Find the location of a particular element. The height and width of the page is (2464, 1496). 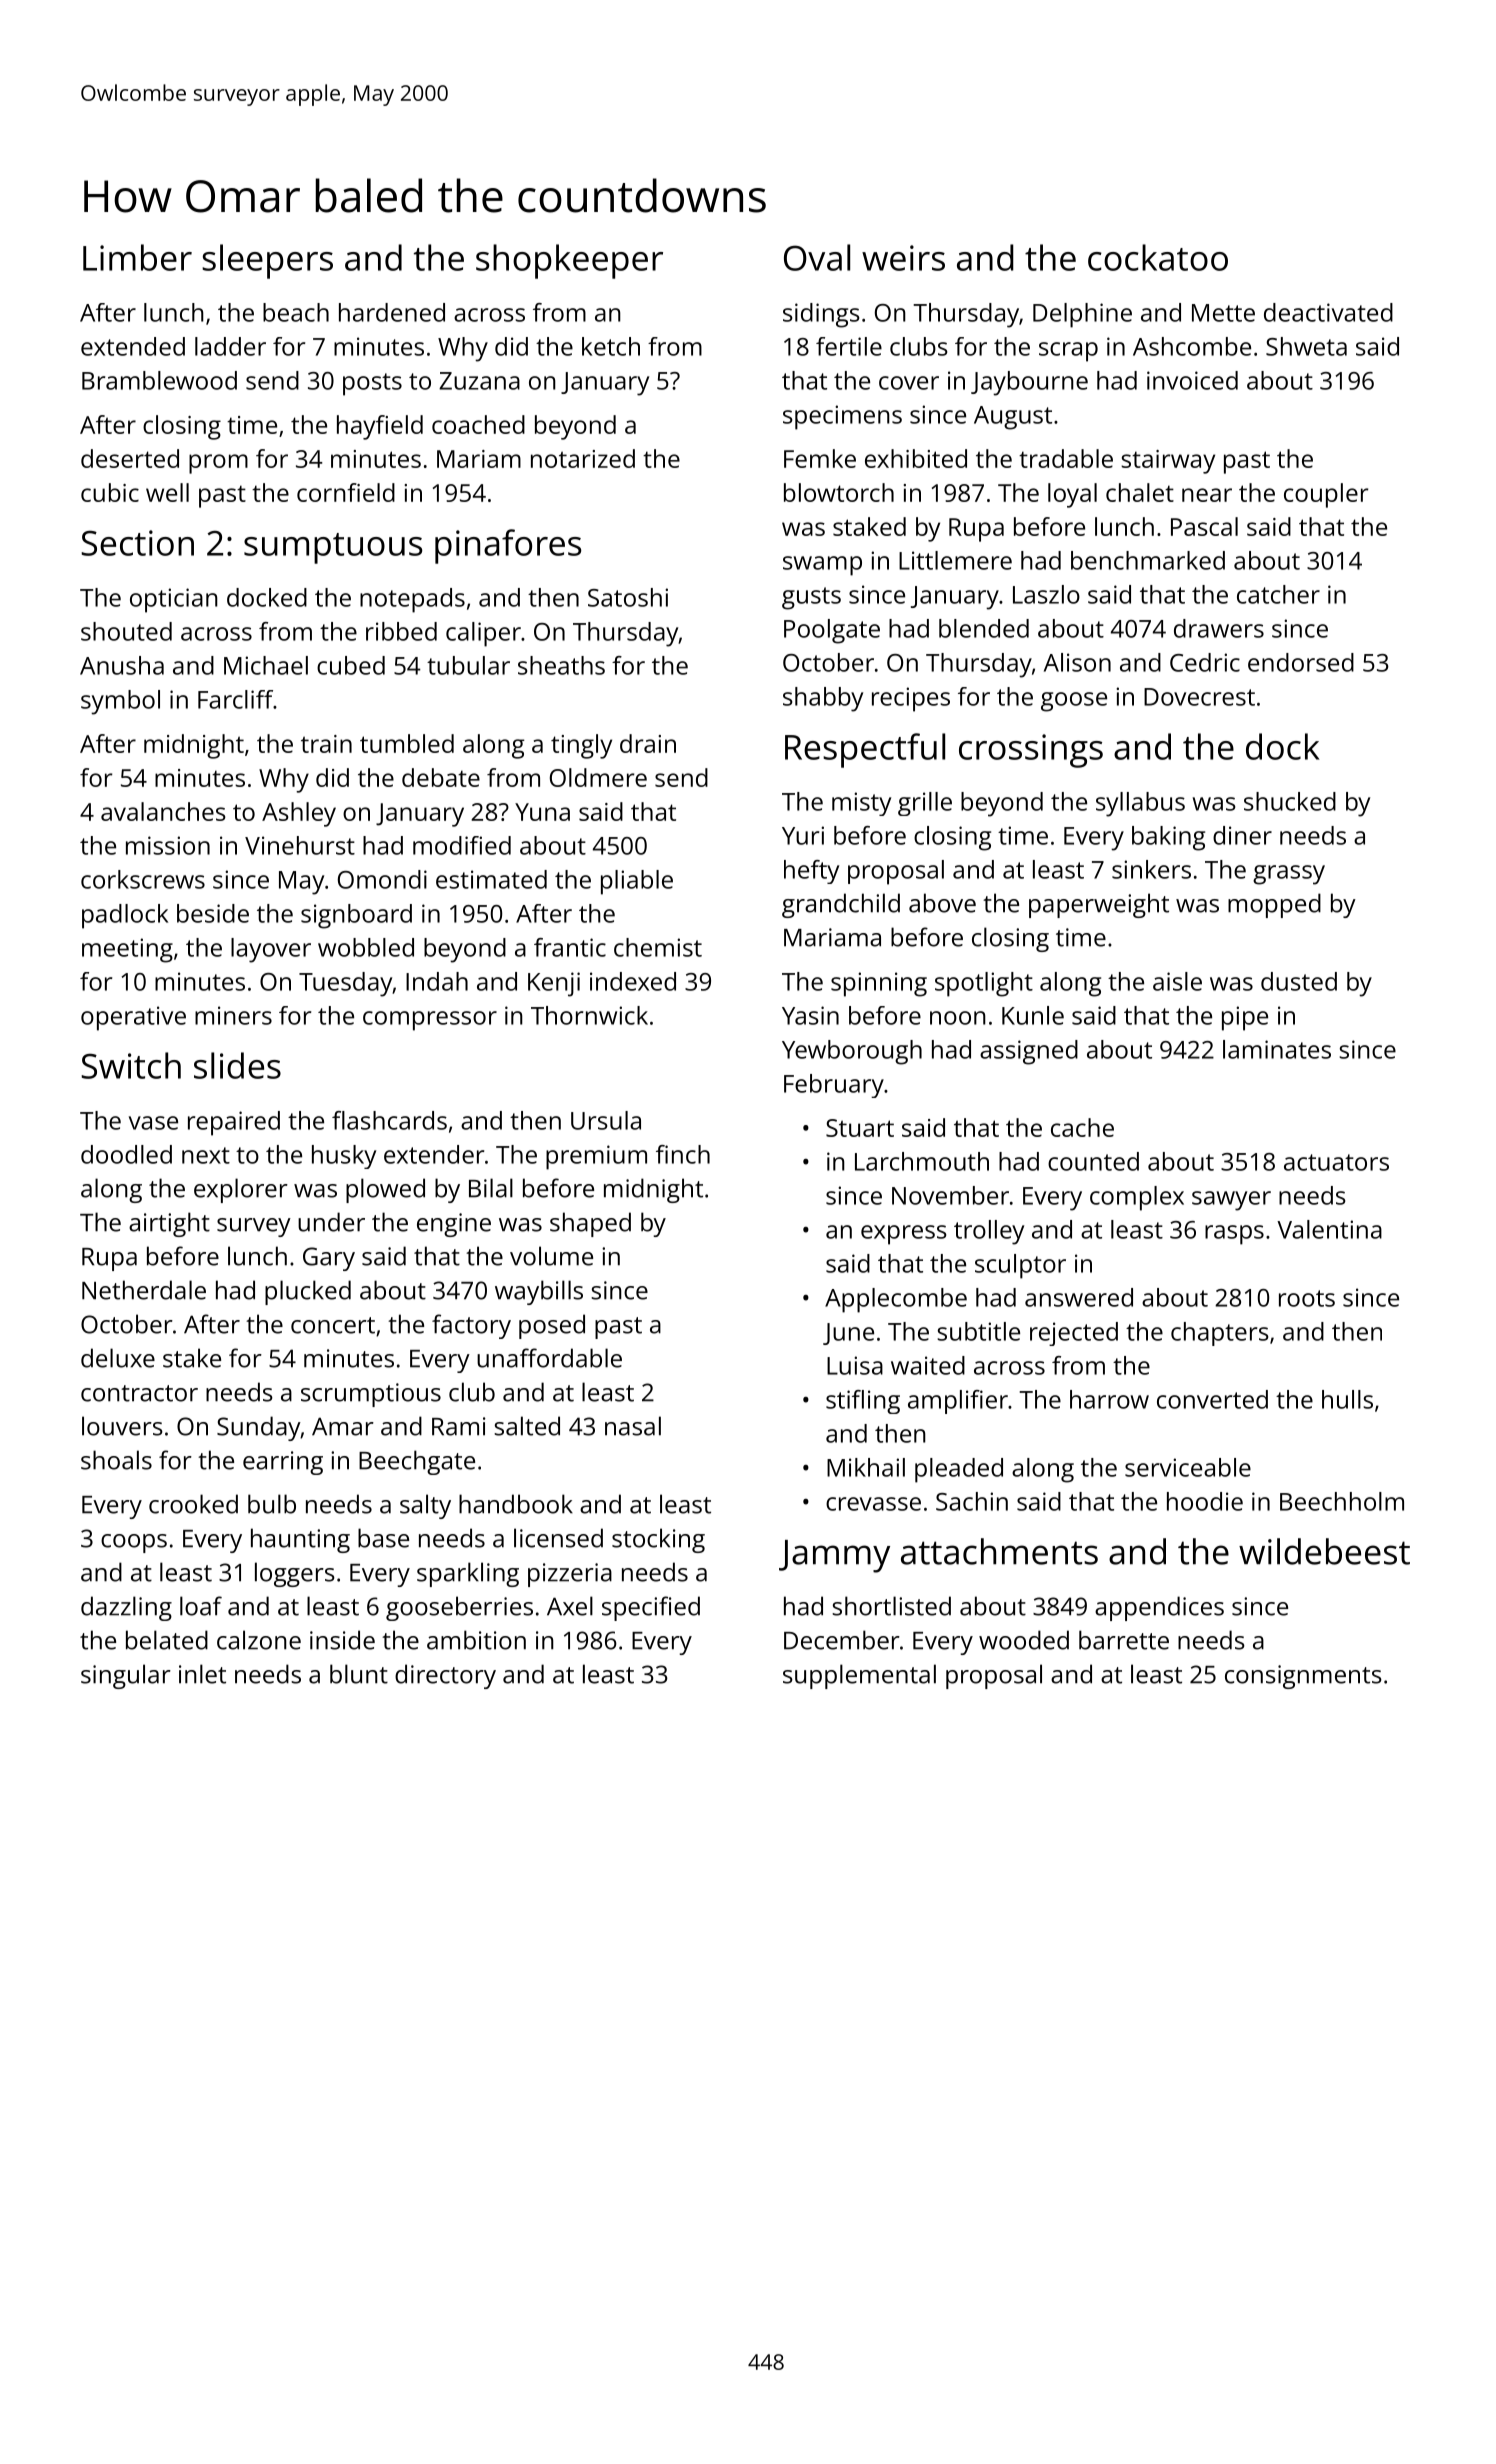

singular is located at coordinates (126, 1676).
